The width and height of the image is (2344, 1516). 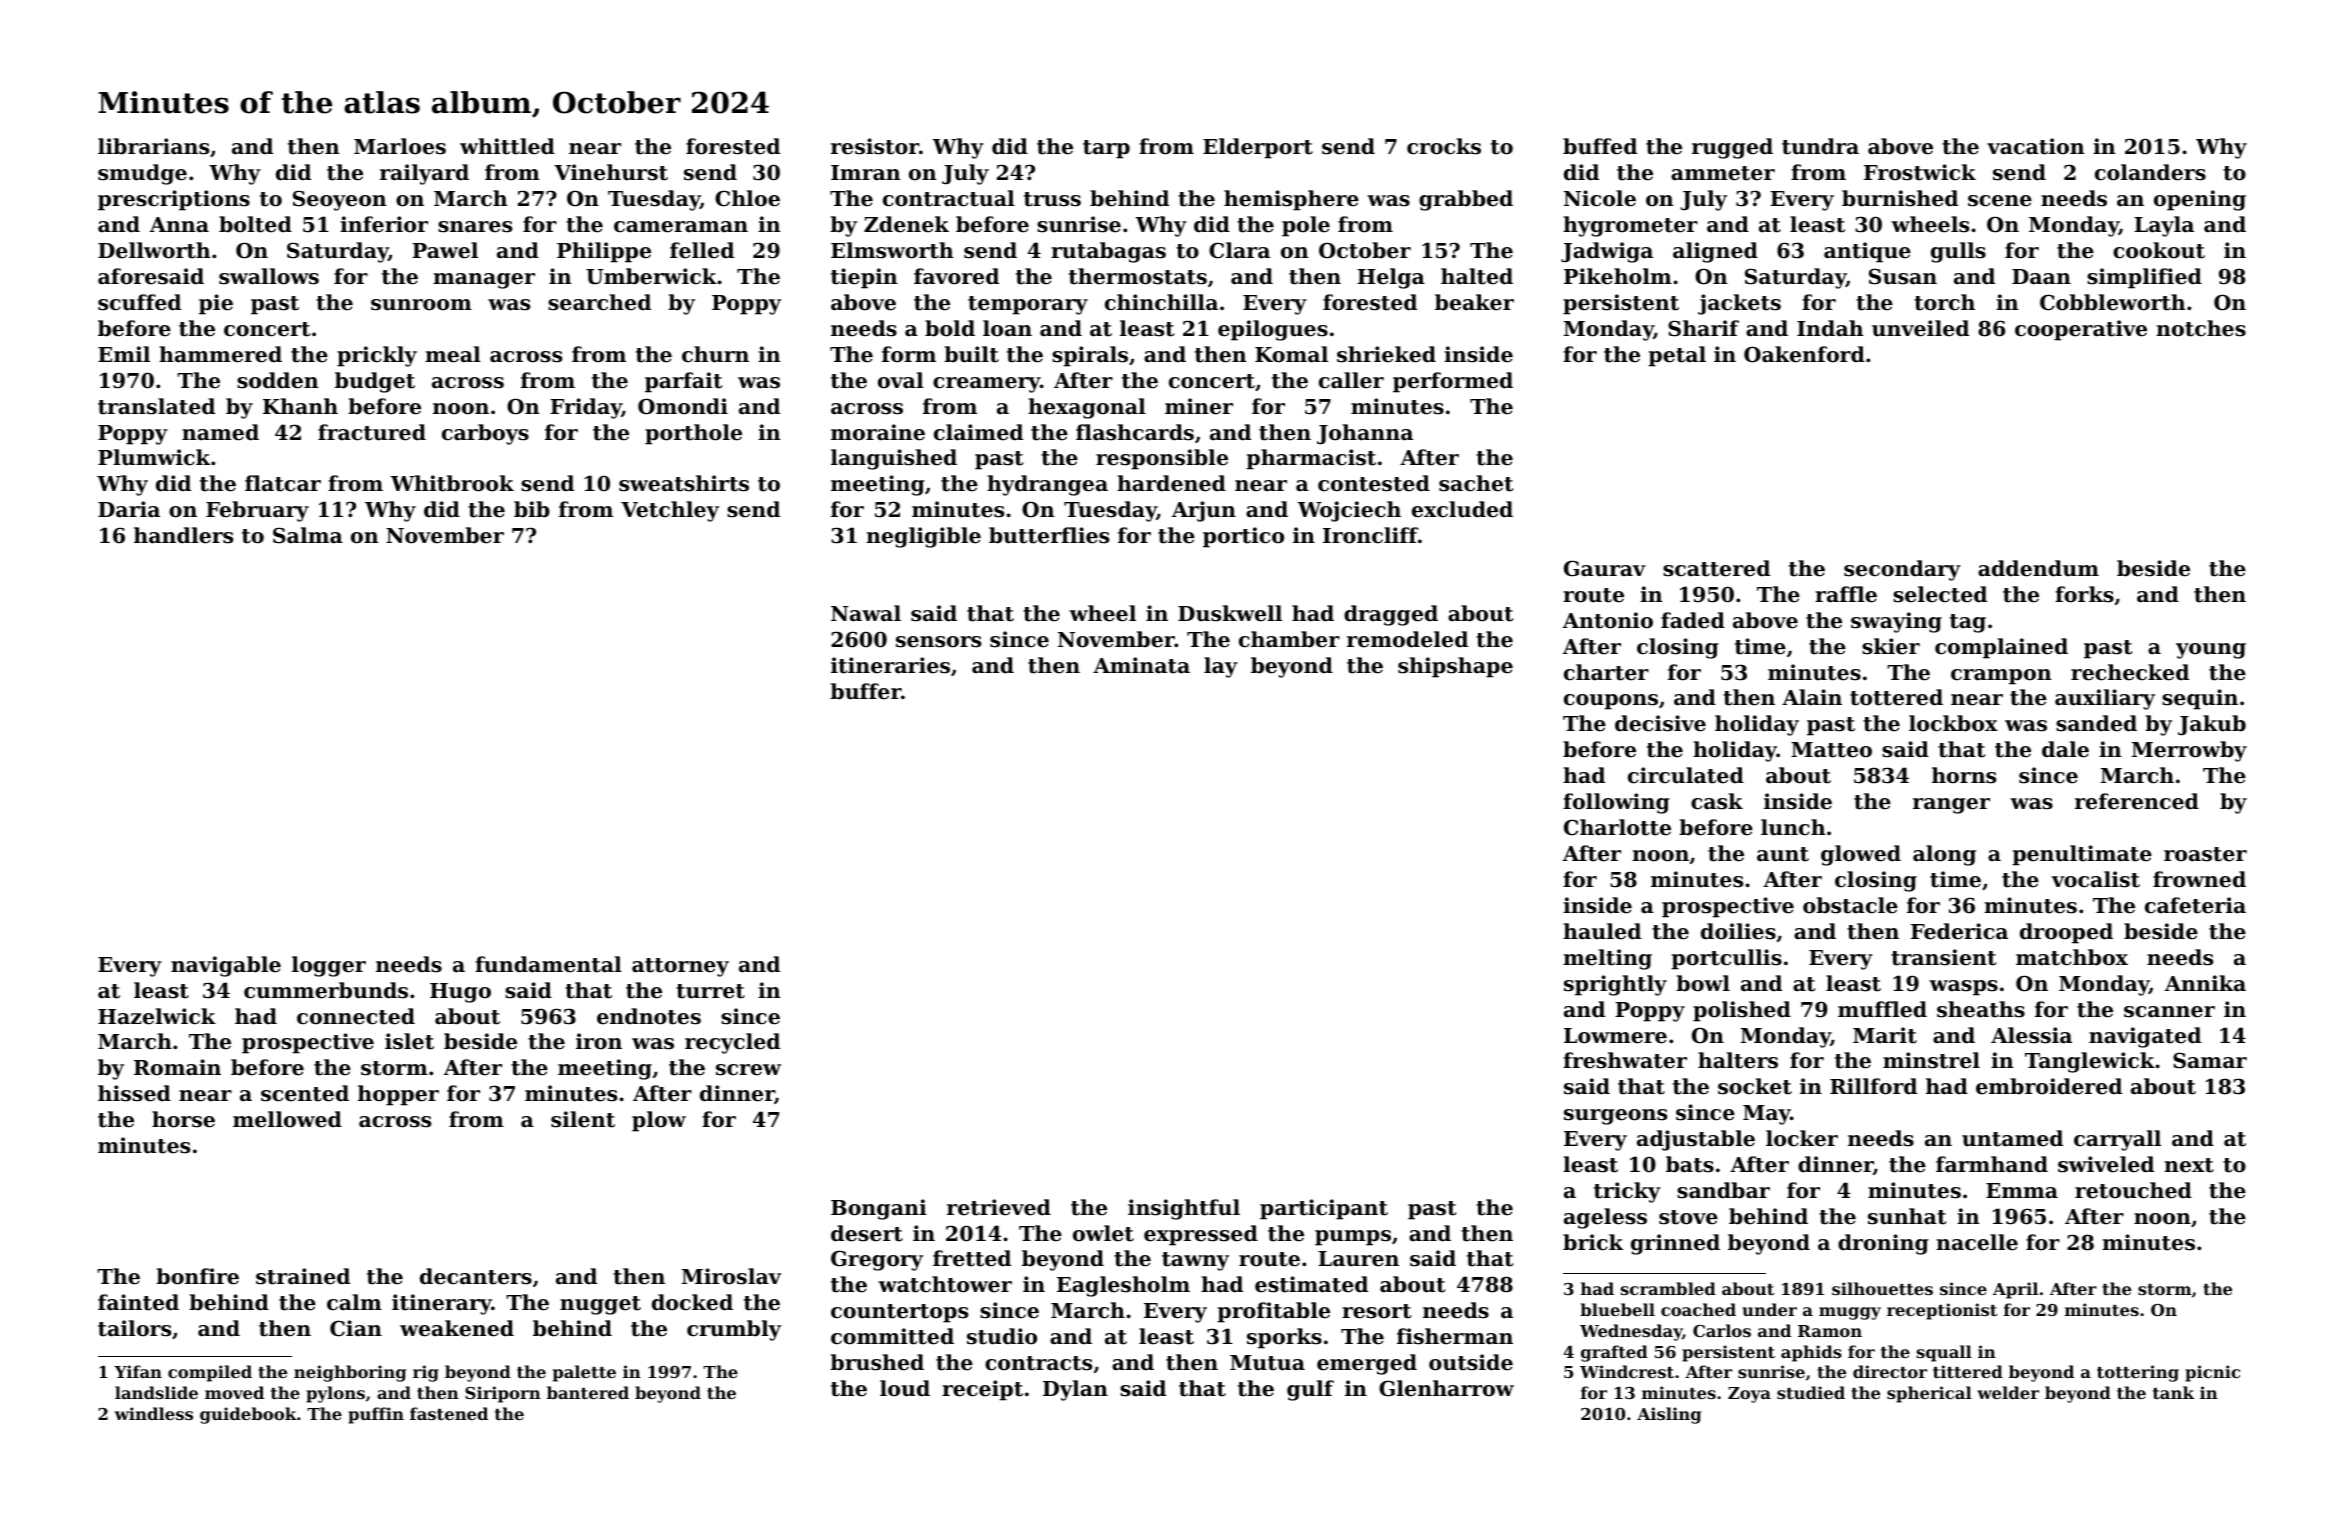 I want to click on horse, so click(x=183, y=1119).
